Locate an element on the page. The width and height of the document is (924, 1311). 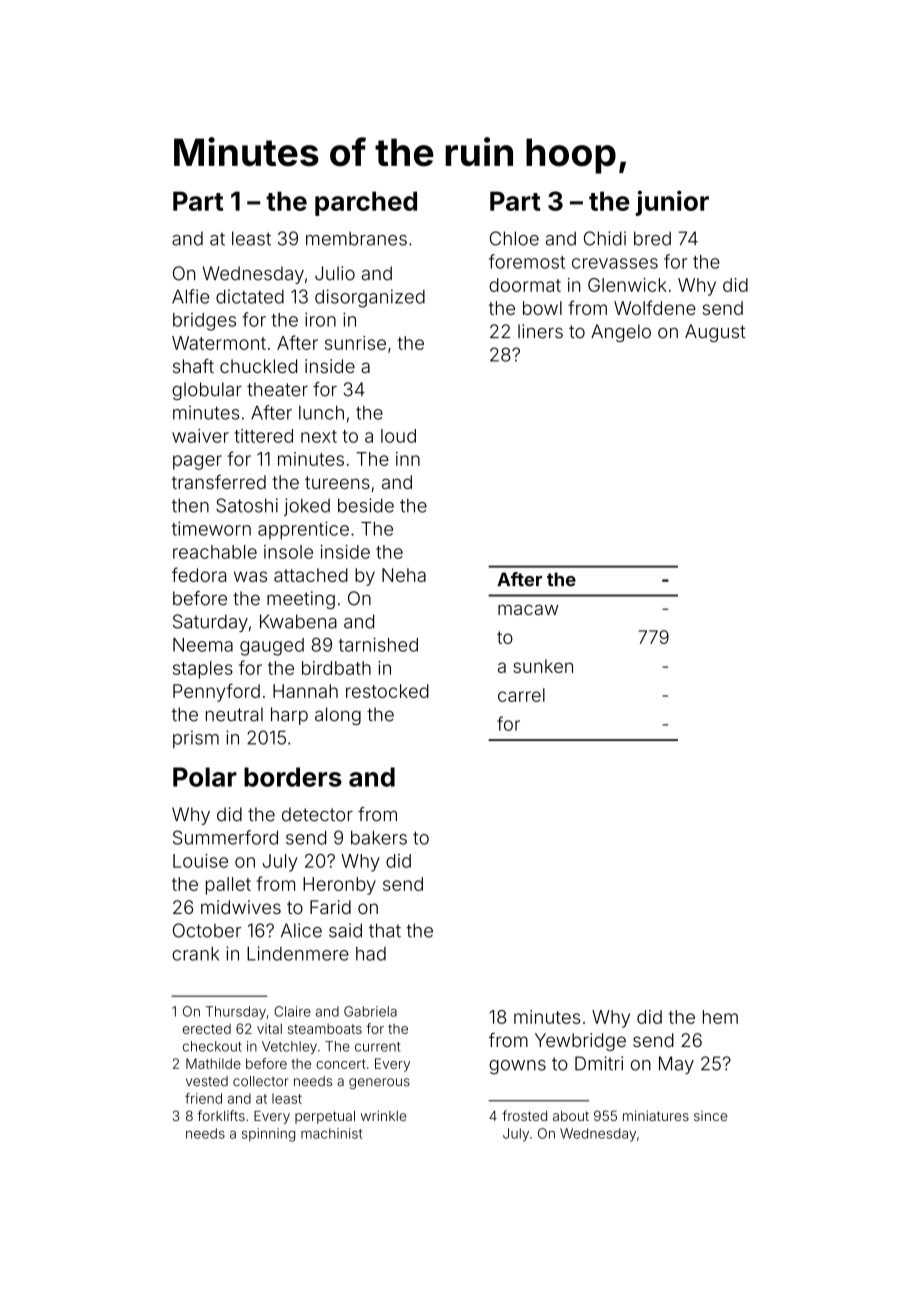
forklifts is located at coordinates (221, 1115).
